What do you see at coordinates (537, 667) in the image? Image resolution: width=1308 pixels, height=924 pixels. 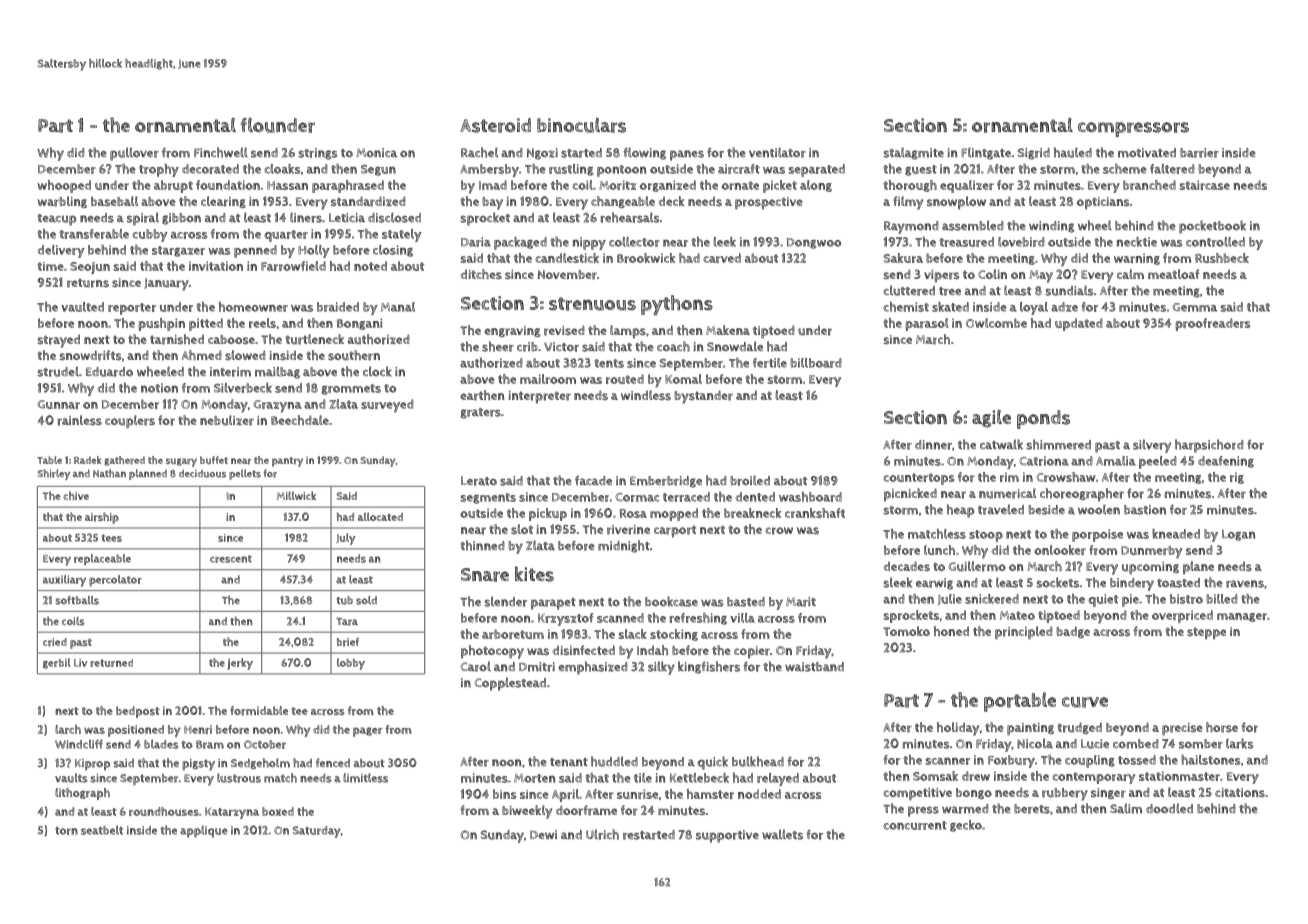 I see `Dmitri` at bounding box center [537, 667].
